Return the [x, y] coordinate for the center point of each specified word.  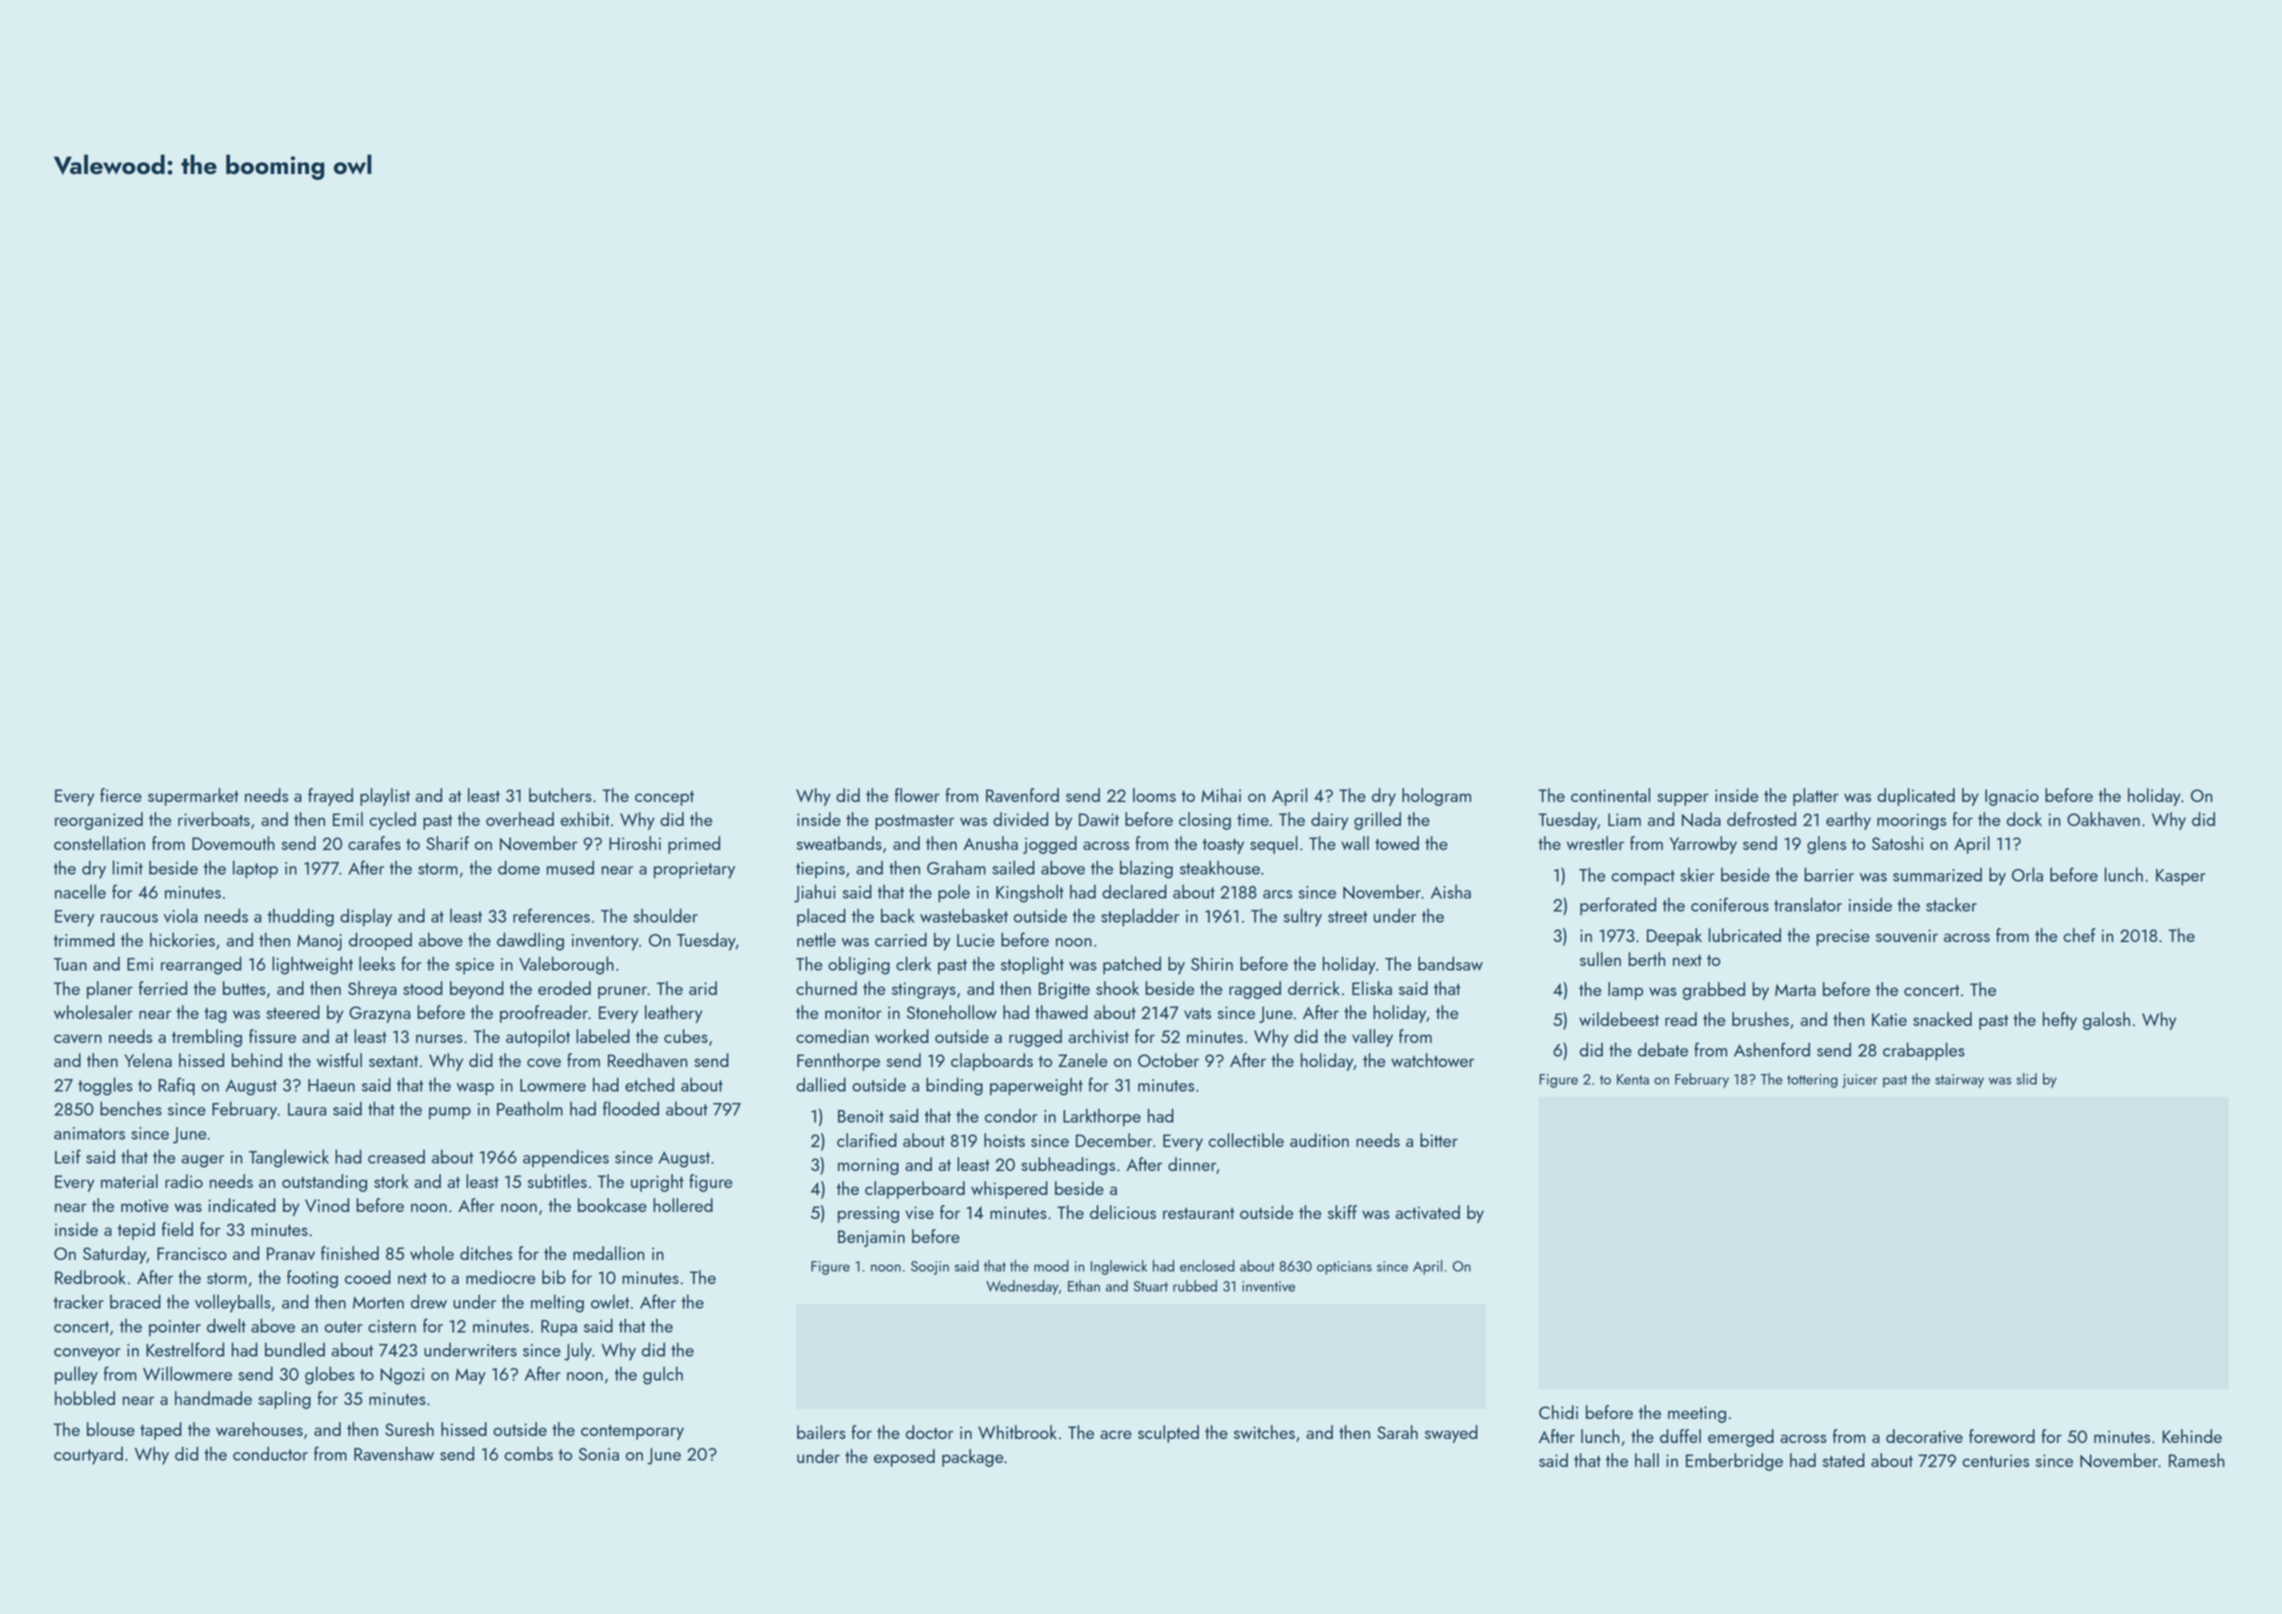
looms [1154, 795]
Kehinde [2192, 1436]
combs [528, 1453]
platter [1816, 797]
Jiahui [814, 893]
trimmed [84, 939]
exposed [904, 1458]
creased [396, 1156]
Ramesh [2196, 1460]
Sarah [1397, 1432]
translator [1808, 904]
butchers [560, 795]
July [578, 1351]
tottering [1812, 1081]
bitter [1439, 1140]
